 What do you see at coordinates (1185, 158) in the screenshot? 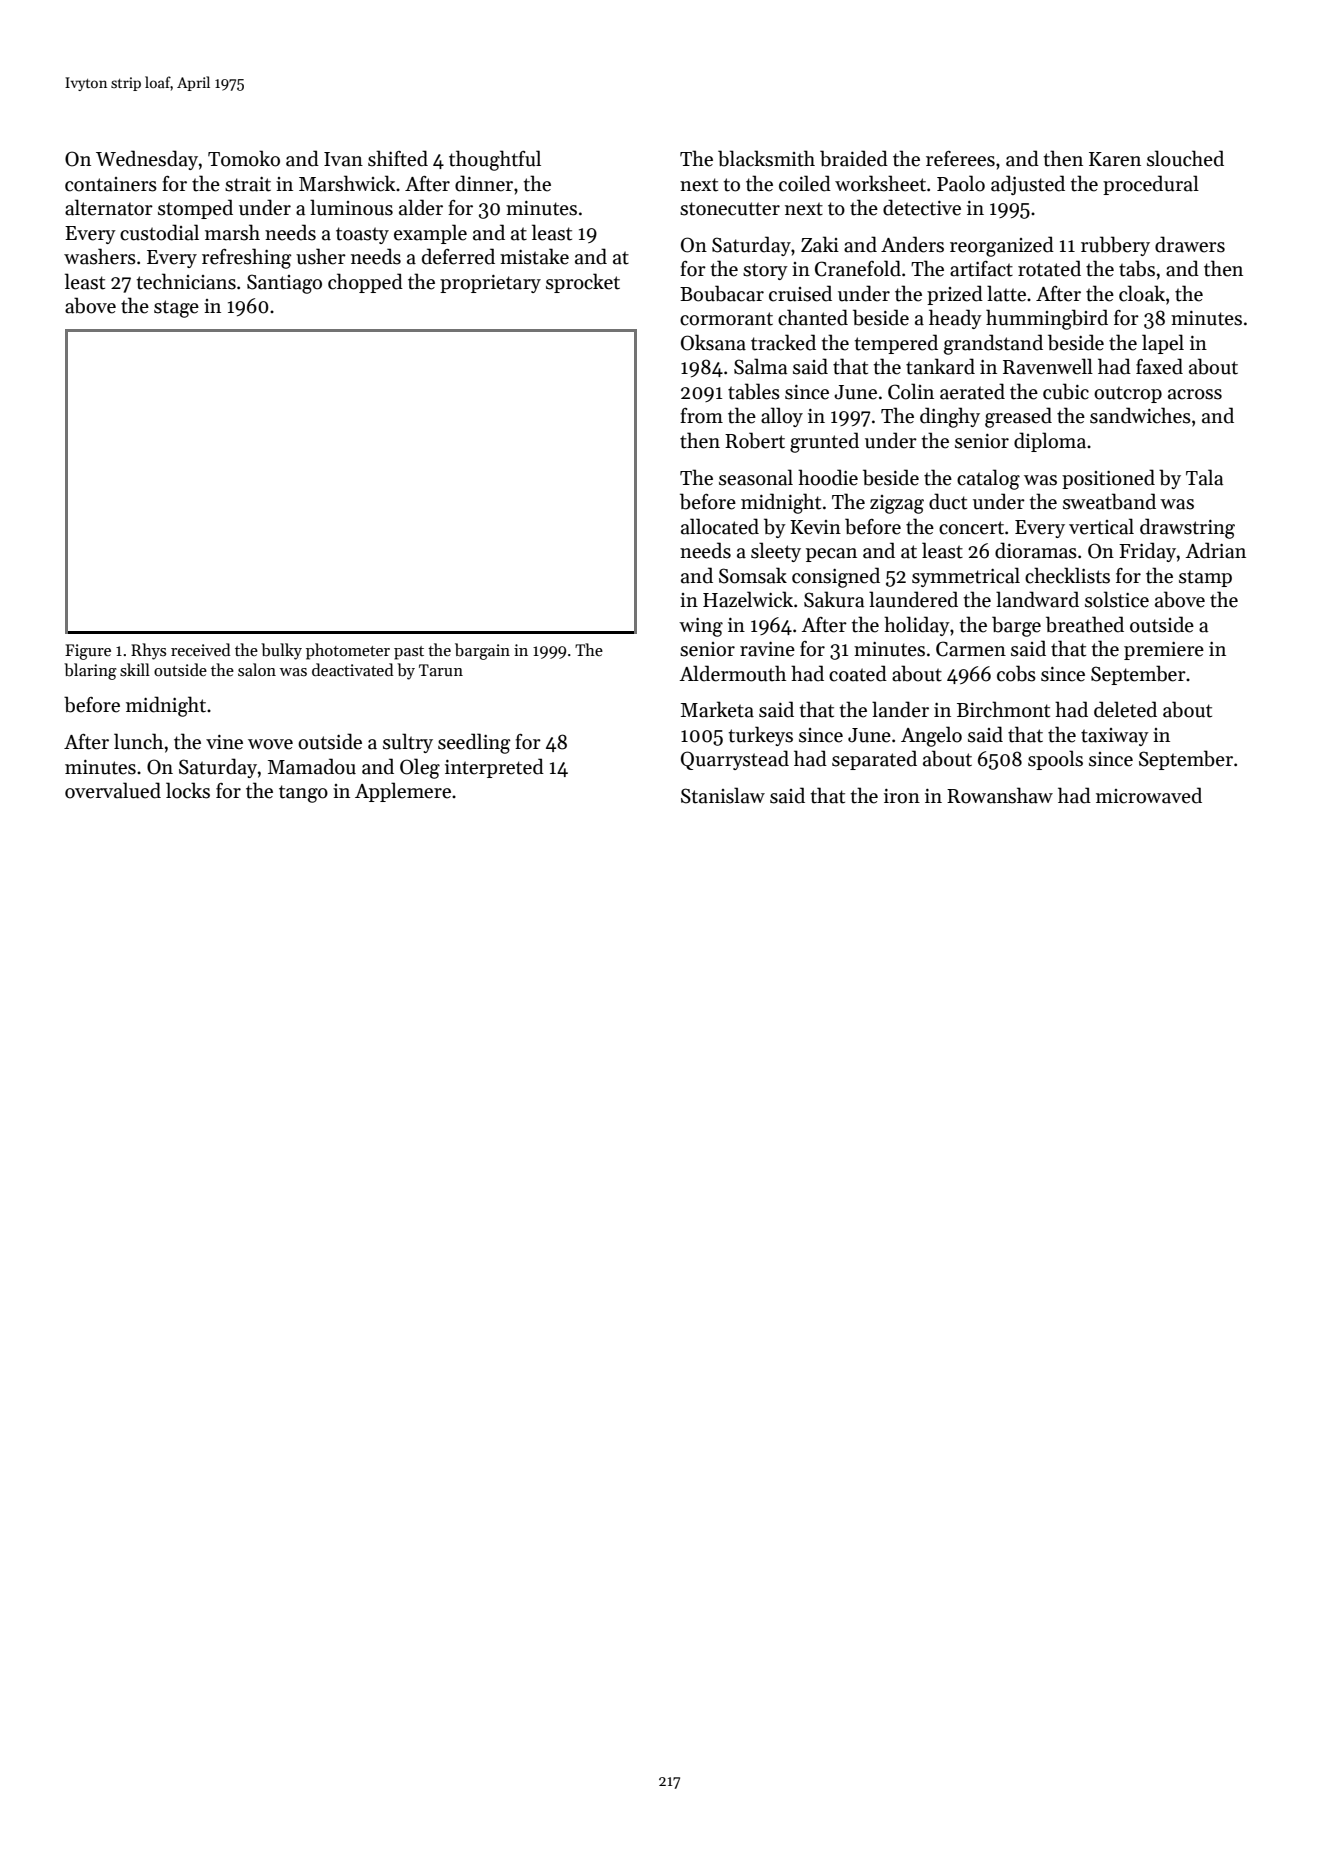
I see `slouched` at bounding box center [1185, 158].
